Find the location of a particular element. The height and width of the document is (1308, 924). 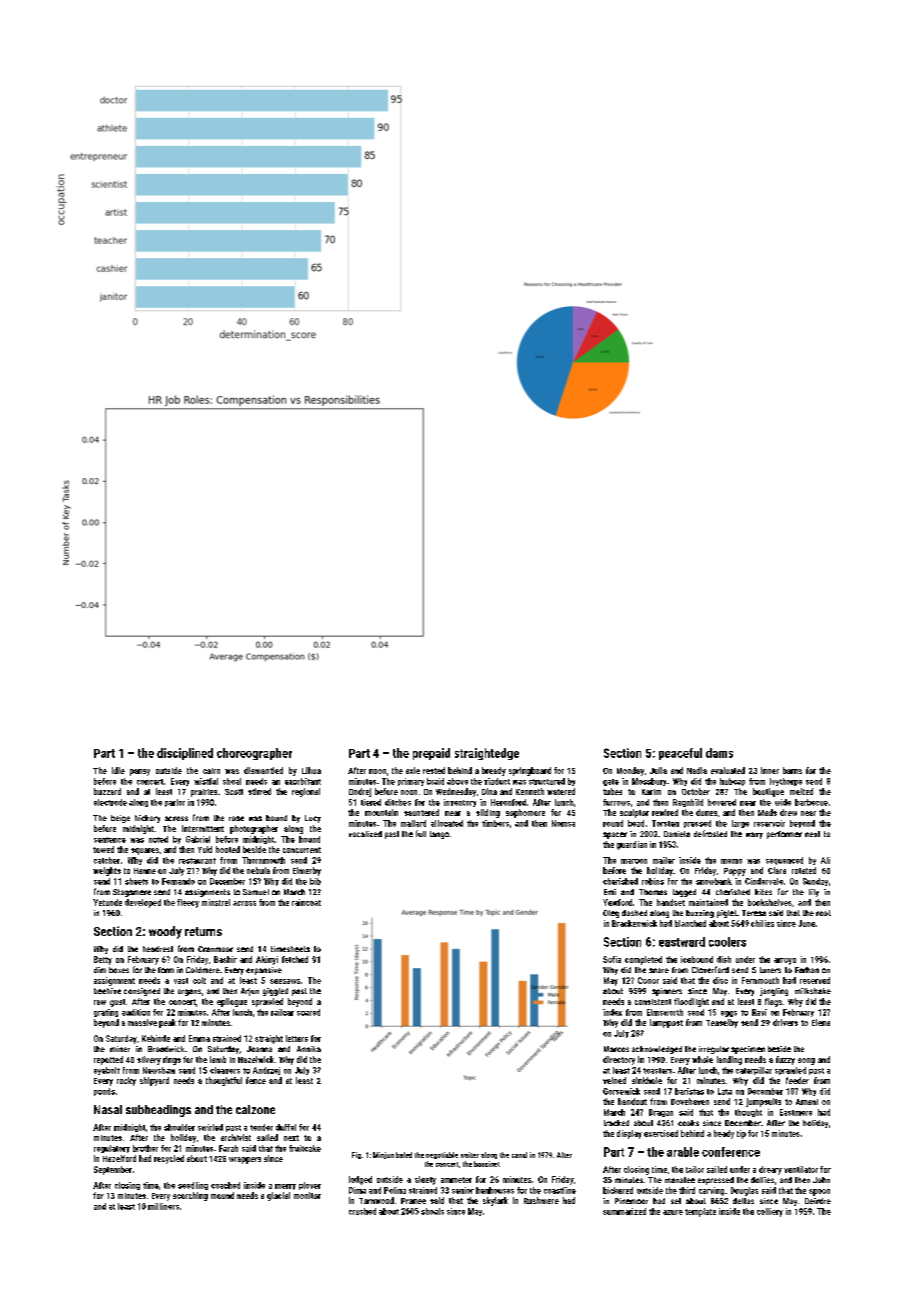

evaluated is located at coordinates (728, 770).
